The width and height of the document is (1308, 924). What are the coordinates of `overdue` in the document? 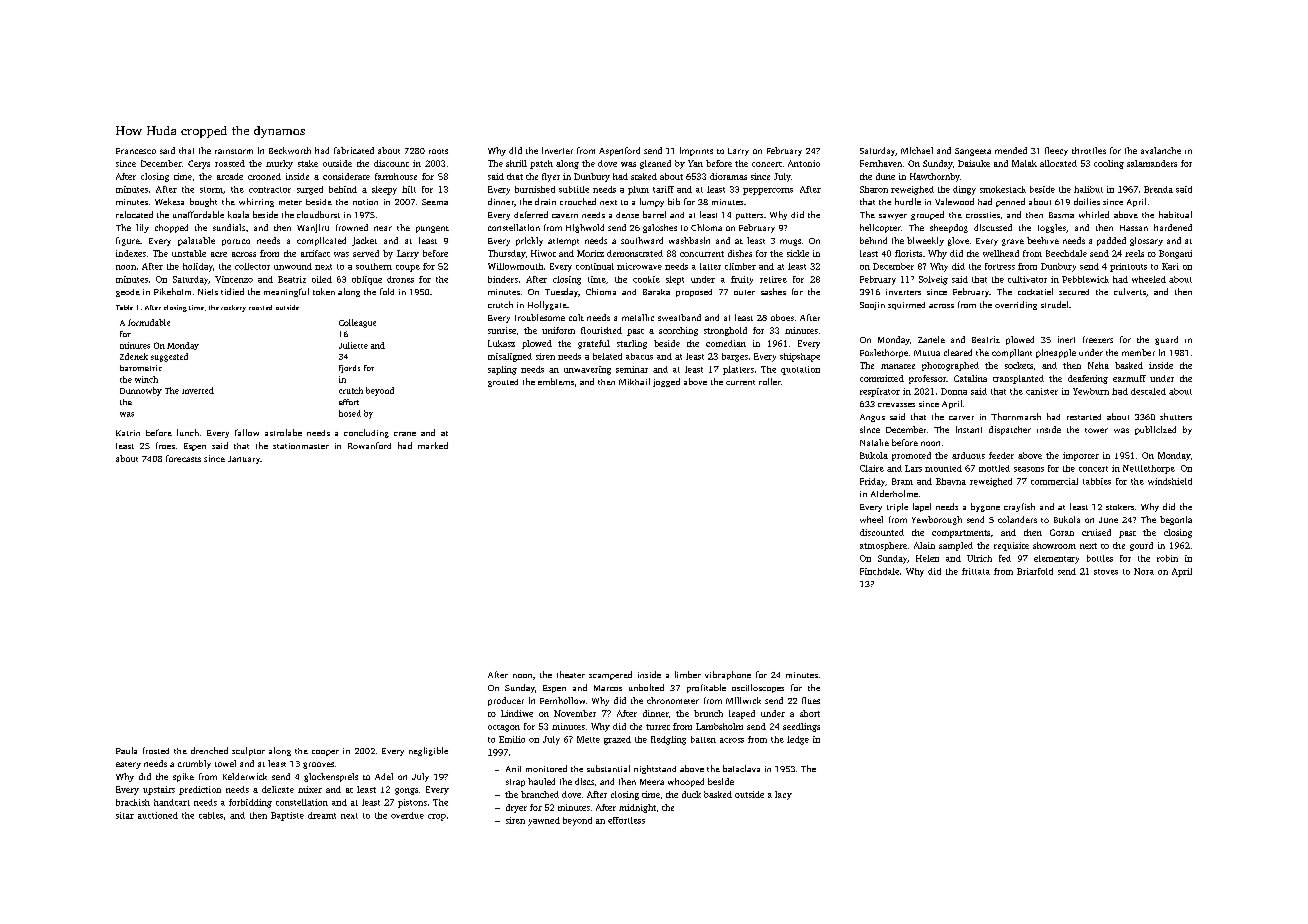 It's located at (407, 815).
